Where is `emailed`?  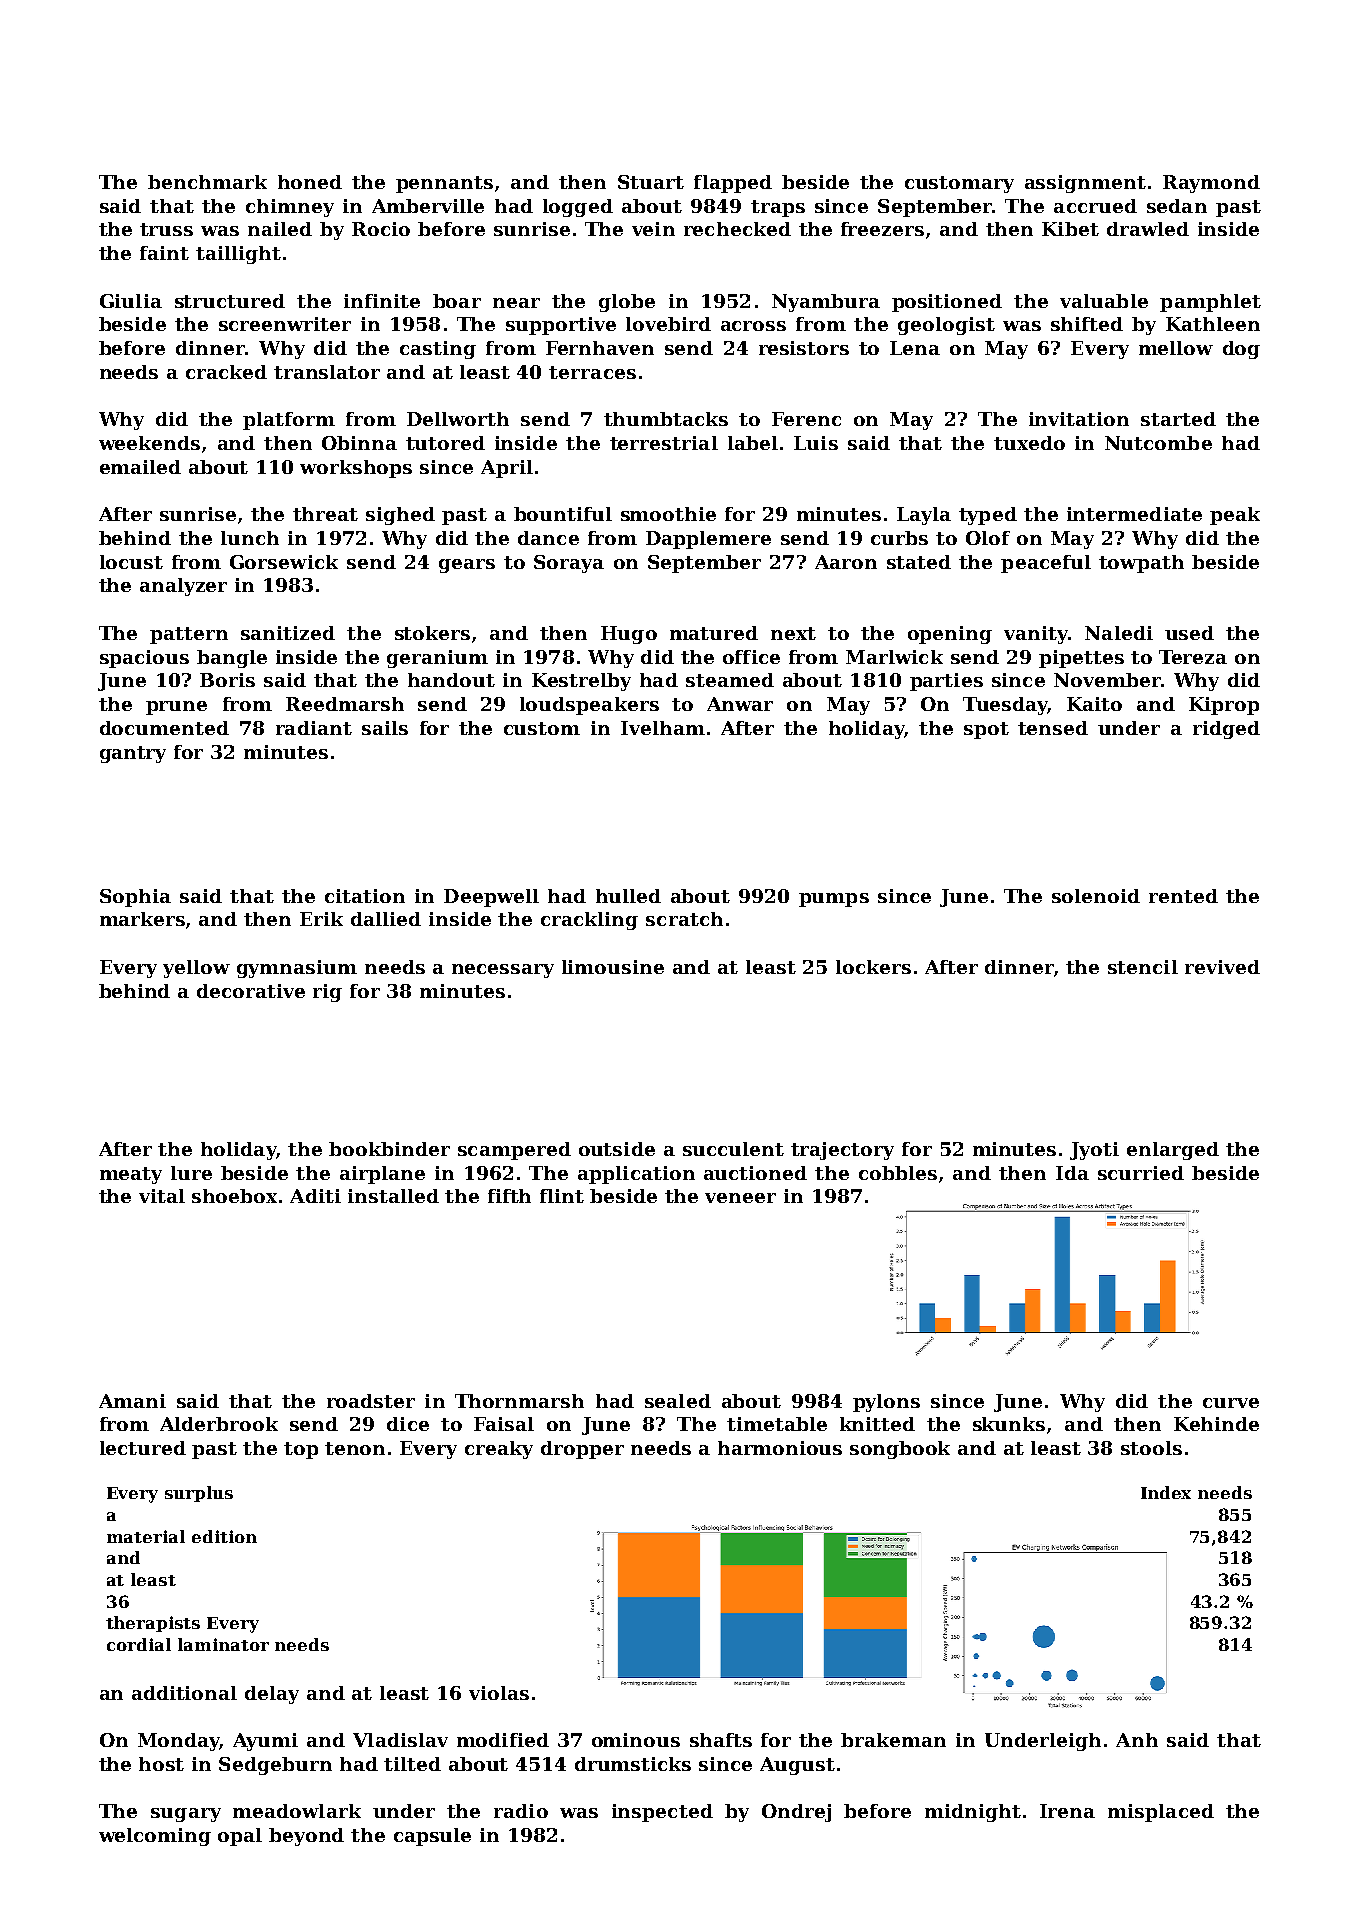
emailed is located at coordinates (140, 467).
